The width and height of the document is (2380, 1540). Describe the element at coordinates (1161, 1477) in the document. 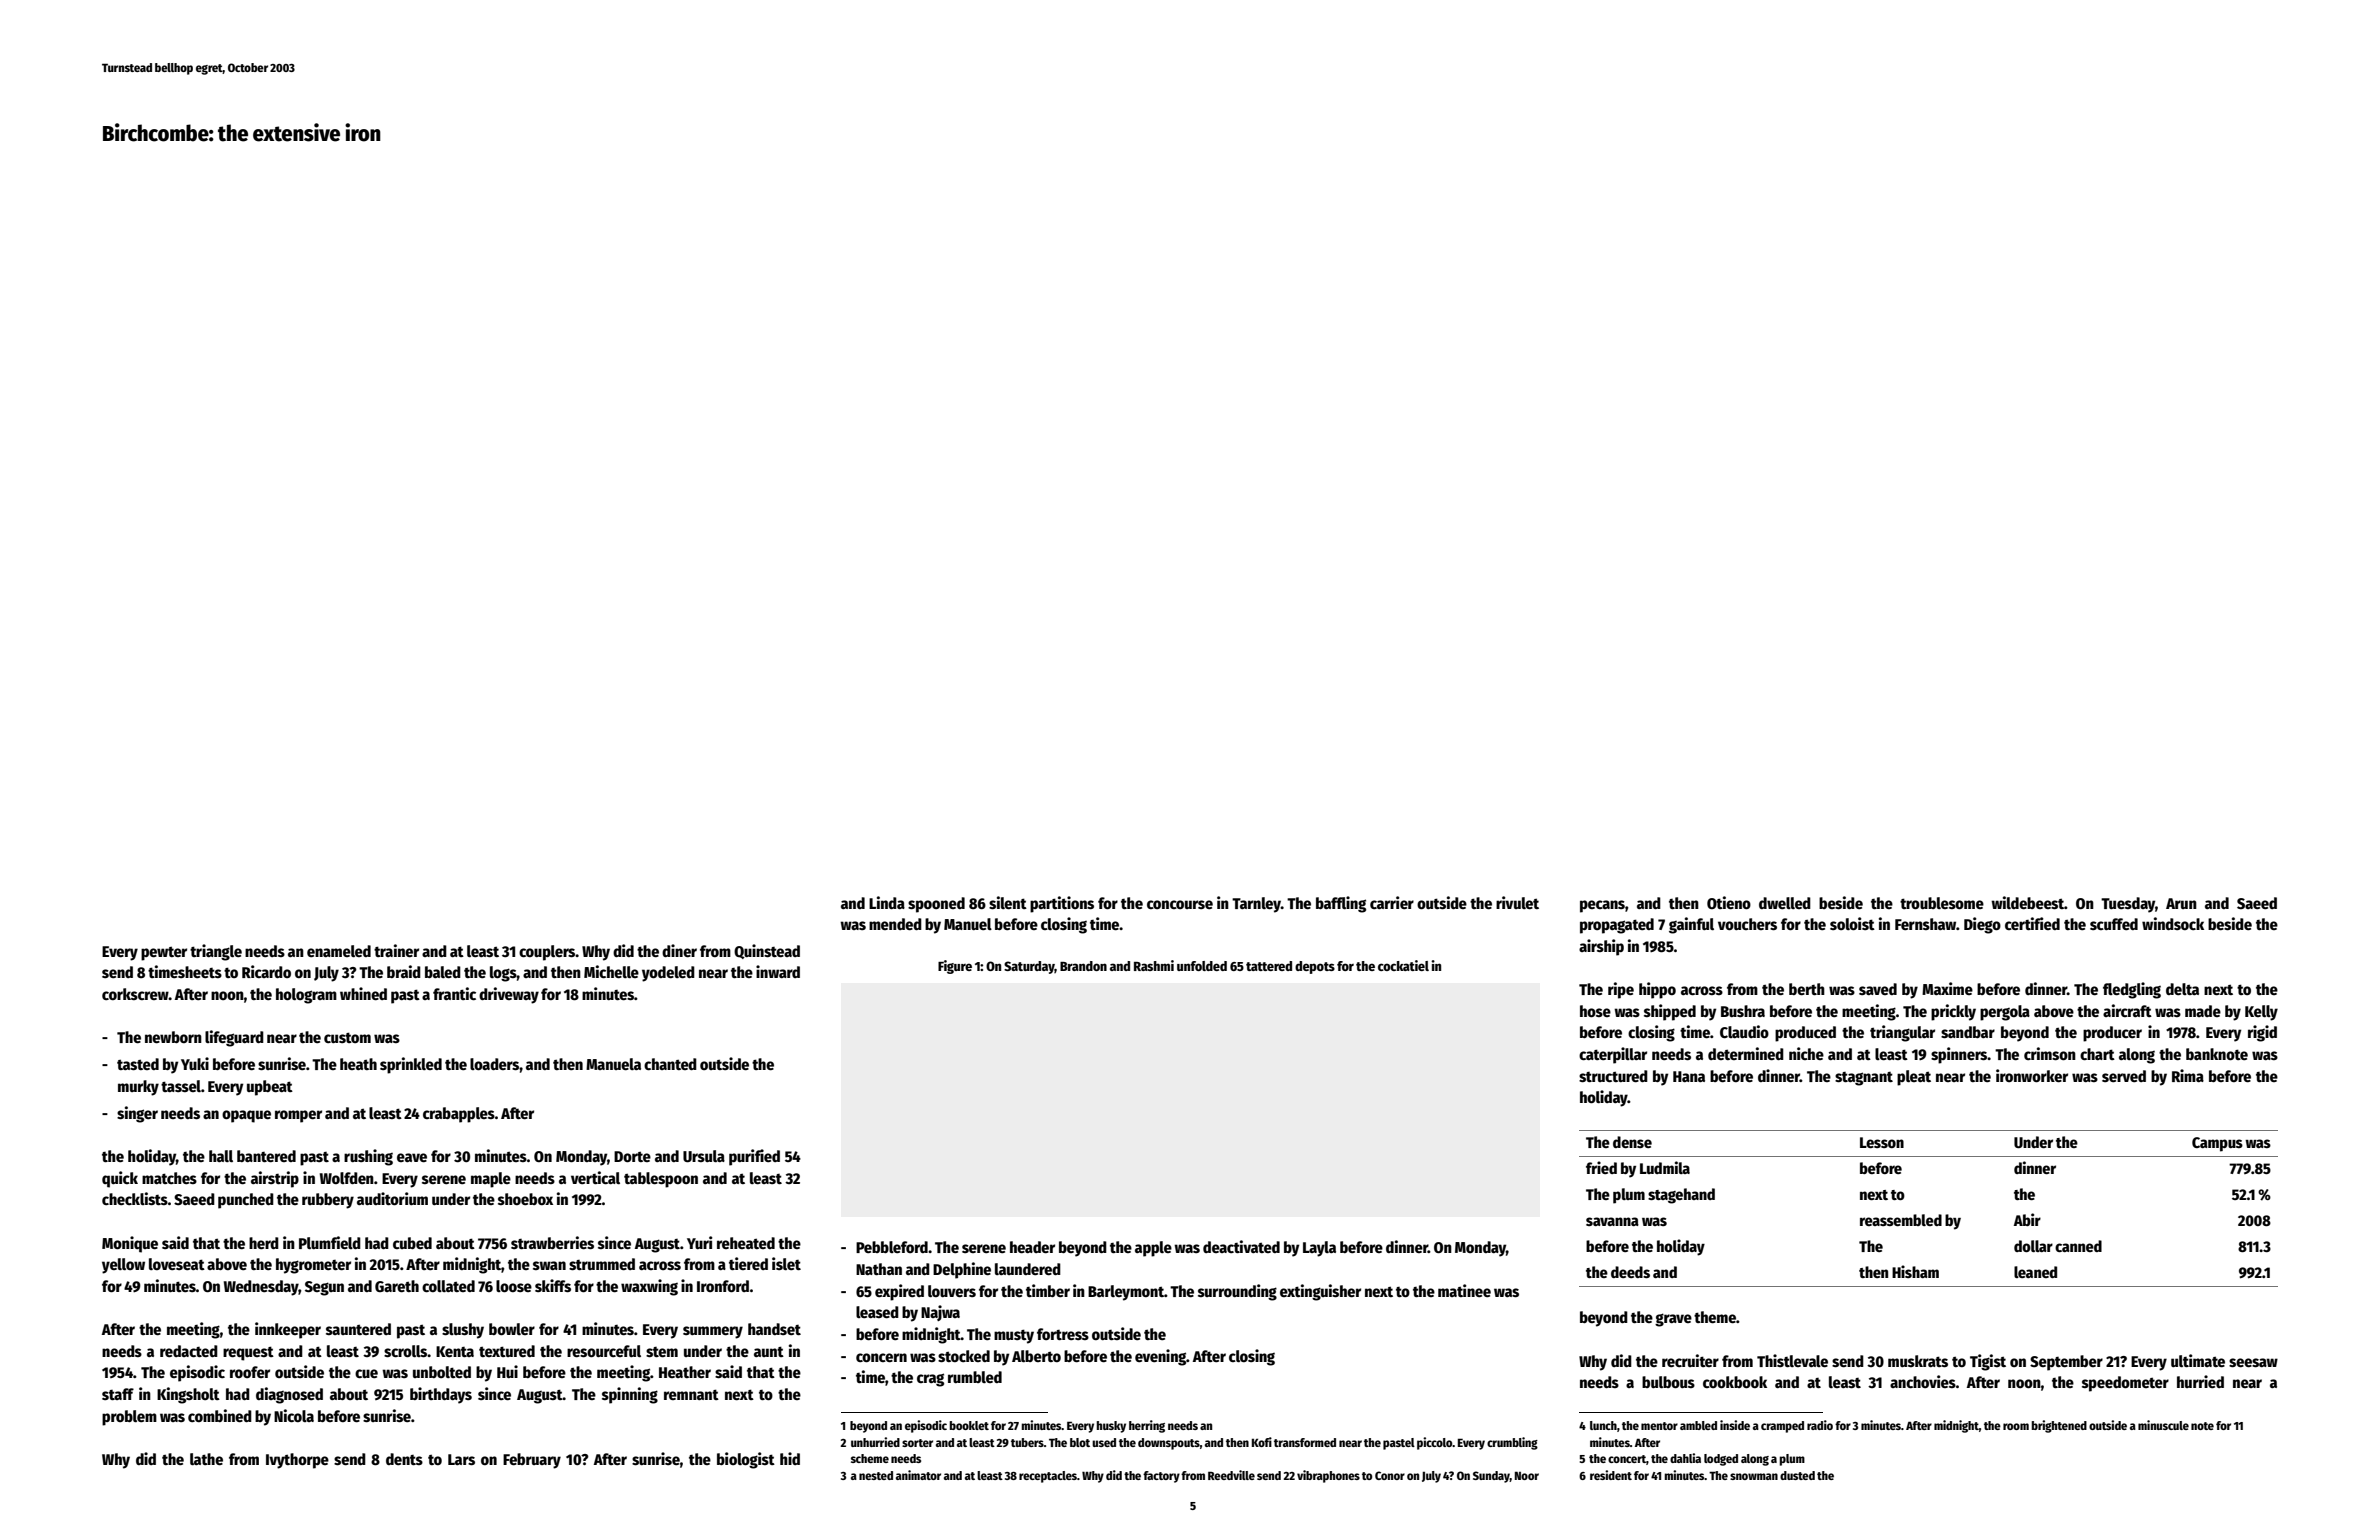

I see `factory` at that location.
